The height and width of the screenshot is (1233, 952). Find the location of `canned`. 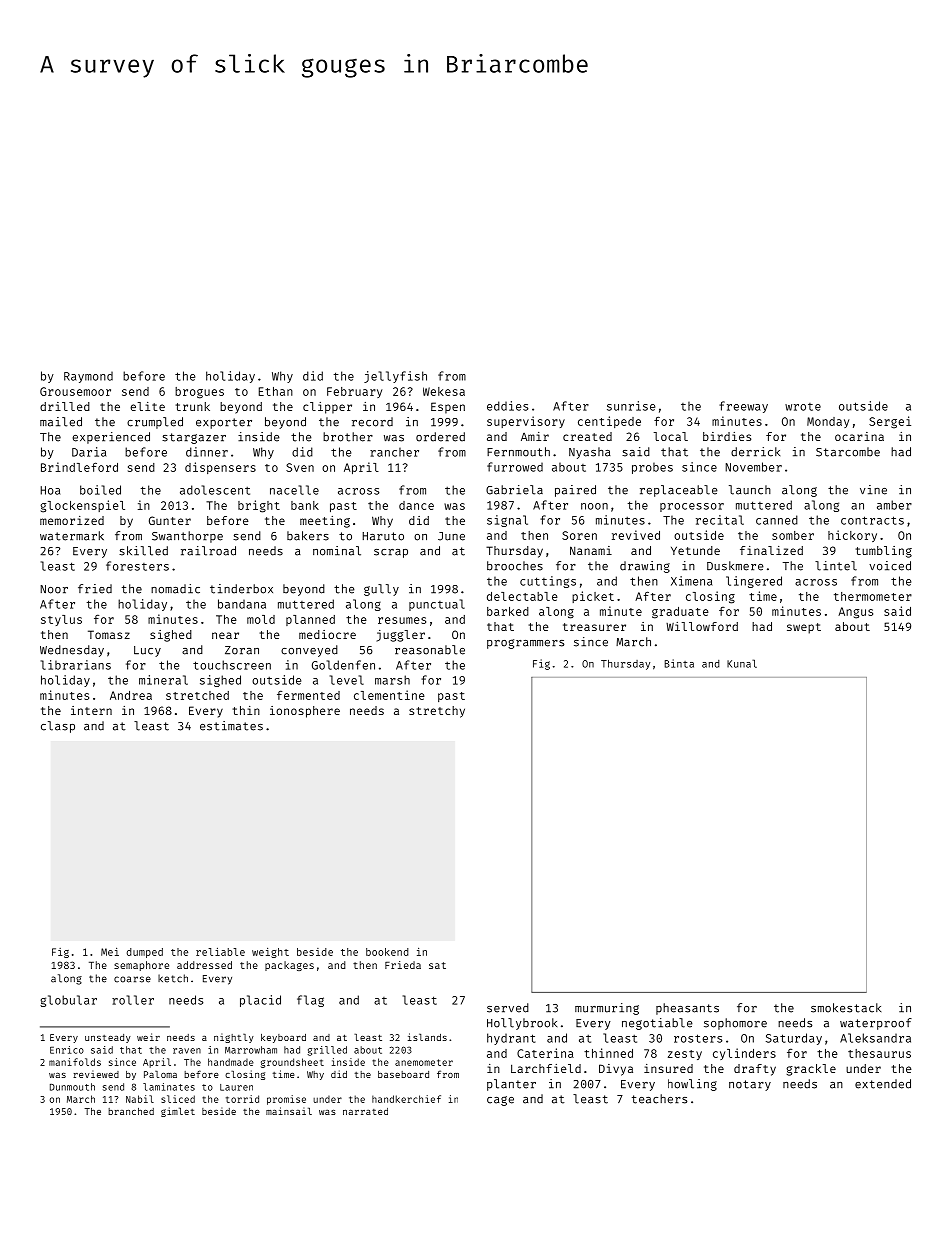

canned is located at coordinates (777, 520).
